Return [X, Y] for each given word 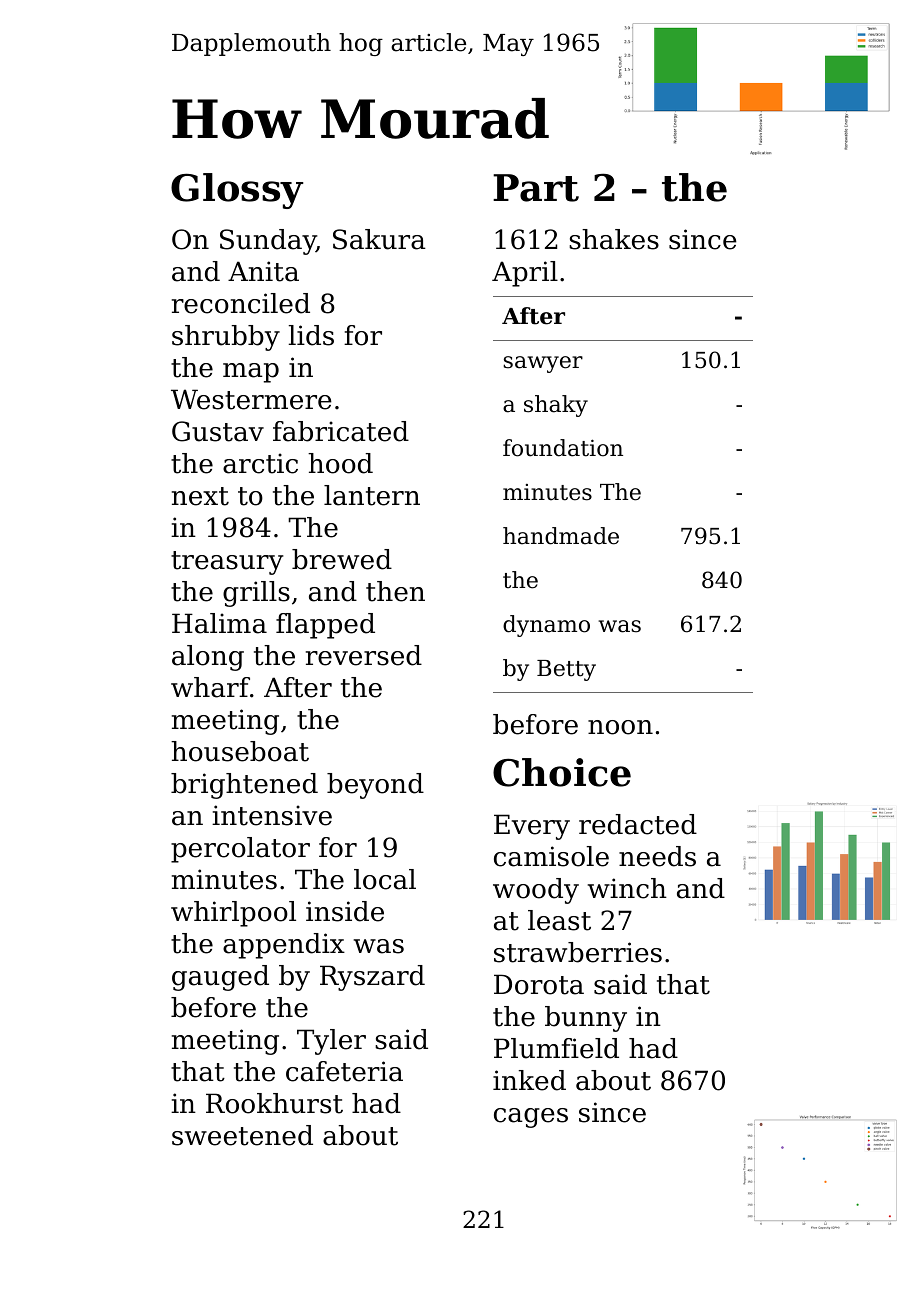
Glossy [237, 191]
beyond [375, 786]
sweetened [242, 1135]
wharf [210, 687]
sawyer [543, 364]
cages [531, 1118]
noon [620, 727]
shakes [614, 239]
